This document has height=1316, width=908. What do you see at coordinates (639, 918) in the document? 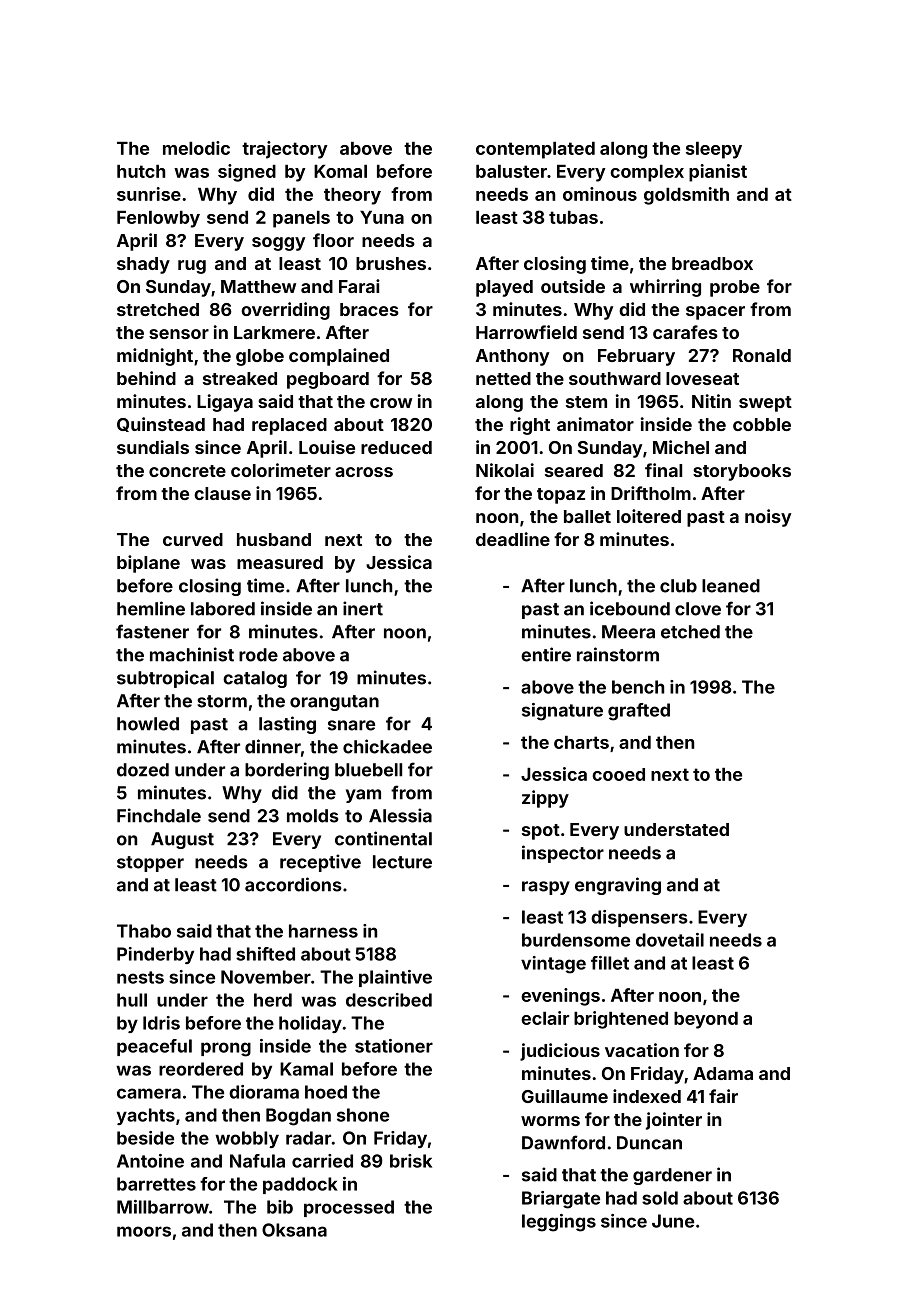
I see `dispensers` at bounding box center [639, 918].
